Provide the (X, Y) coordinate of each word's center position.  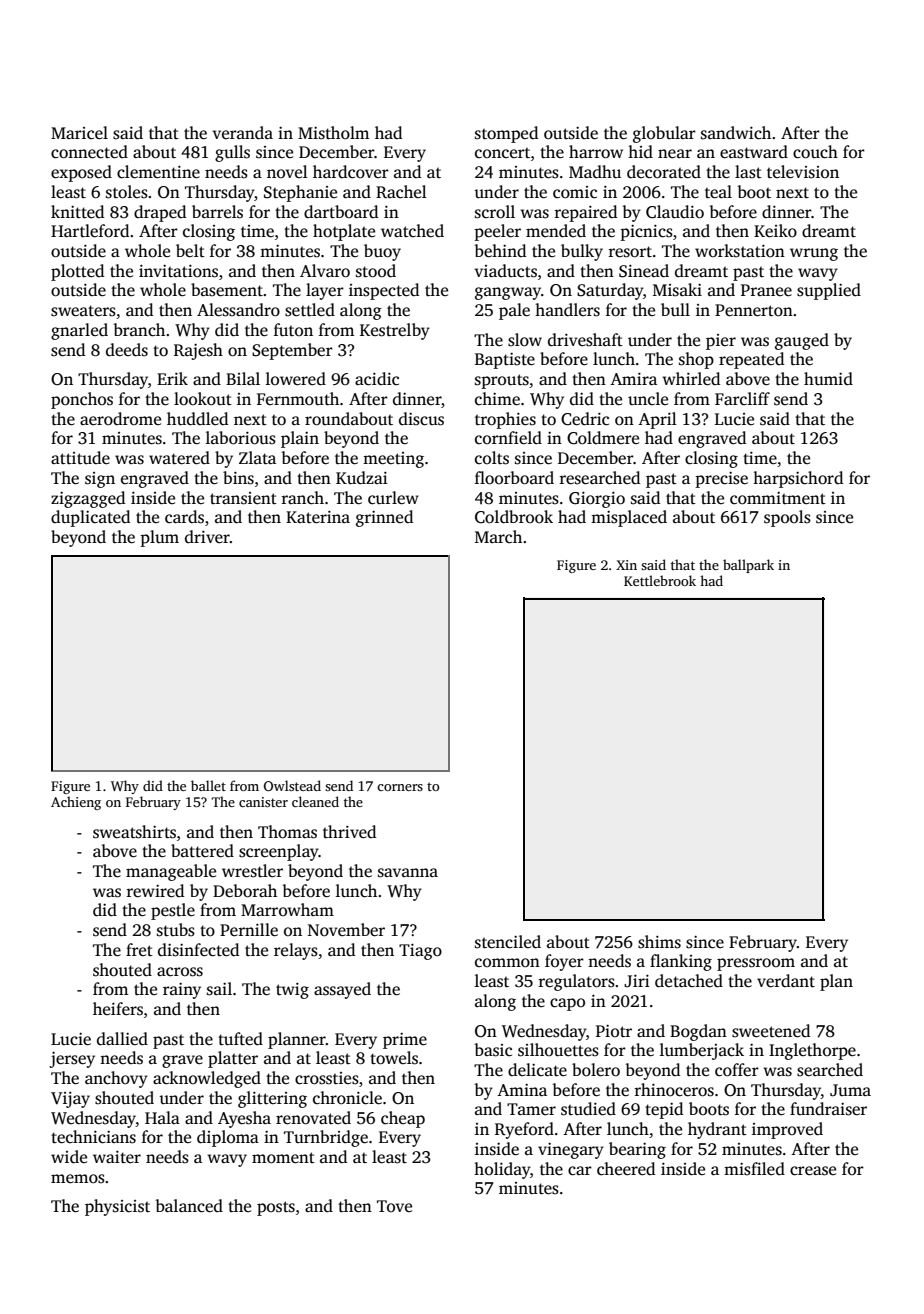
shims (659, 942)
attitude (80, 458)
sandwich (736, 133)
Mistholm (333, 133)
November (346, 930)
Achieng (76, 803)
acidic (377, 379)
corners (400, 787)
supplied (829, 291)
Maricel (79, 133)
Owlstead (292, 785)
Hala (162, 1117)
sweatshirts (134, 832)
